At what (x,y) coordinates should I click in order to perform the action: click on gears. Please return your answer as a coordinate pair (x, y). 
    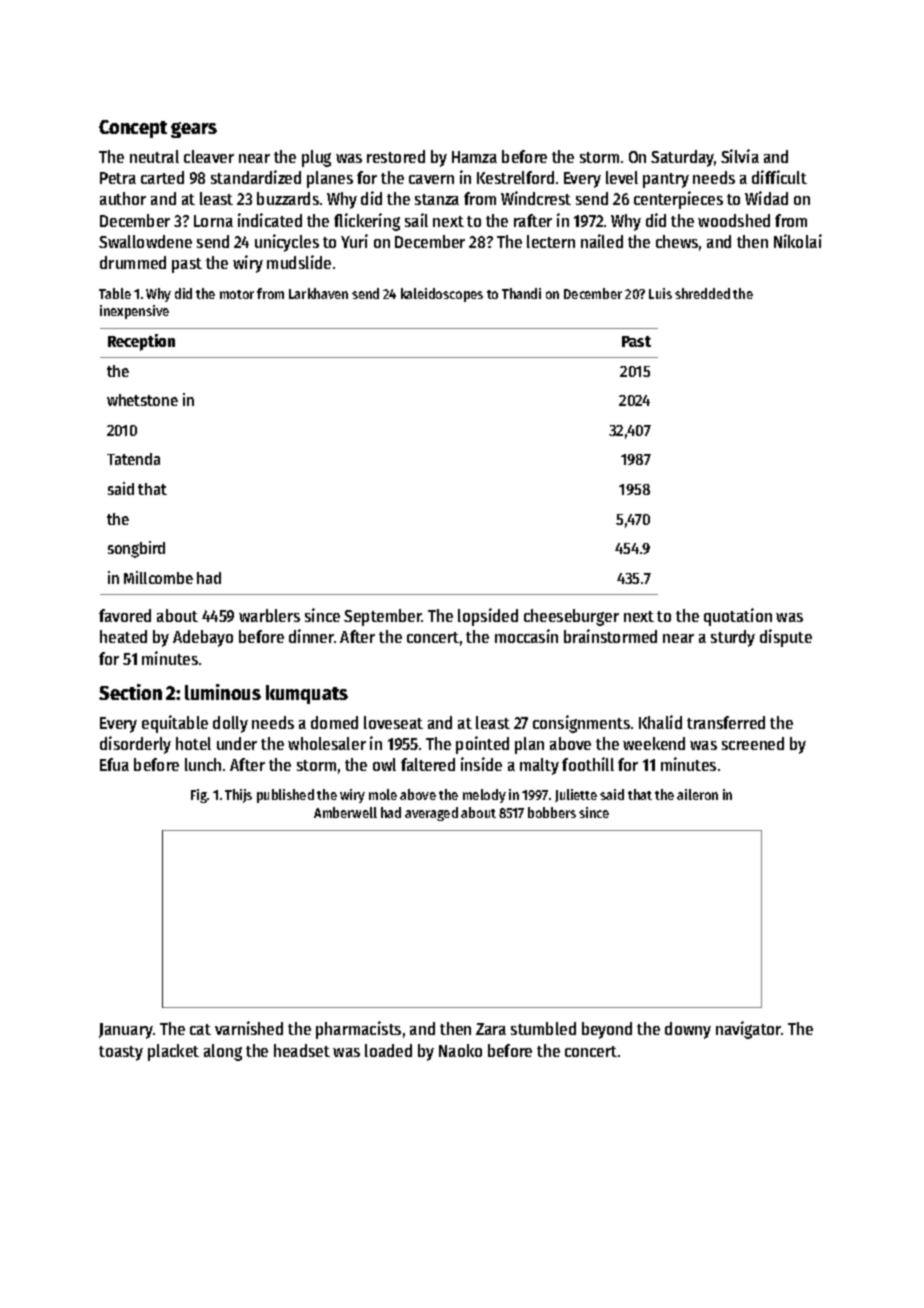
    Looking at the image, I should click on (194, 130).
